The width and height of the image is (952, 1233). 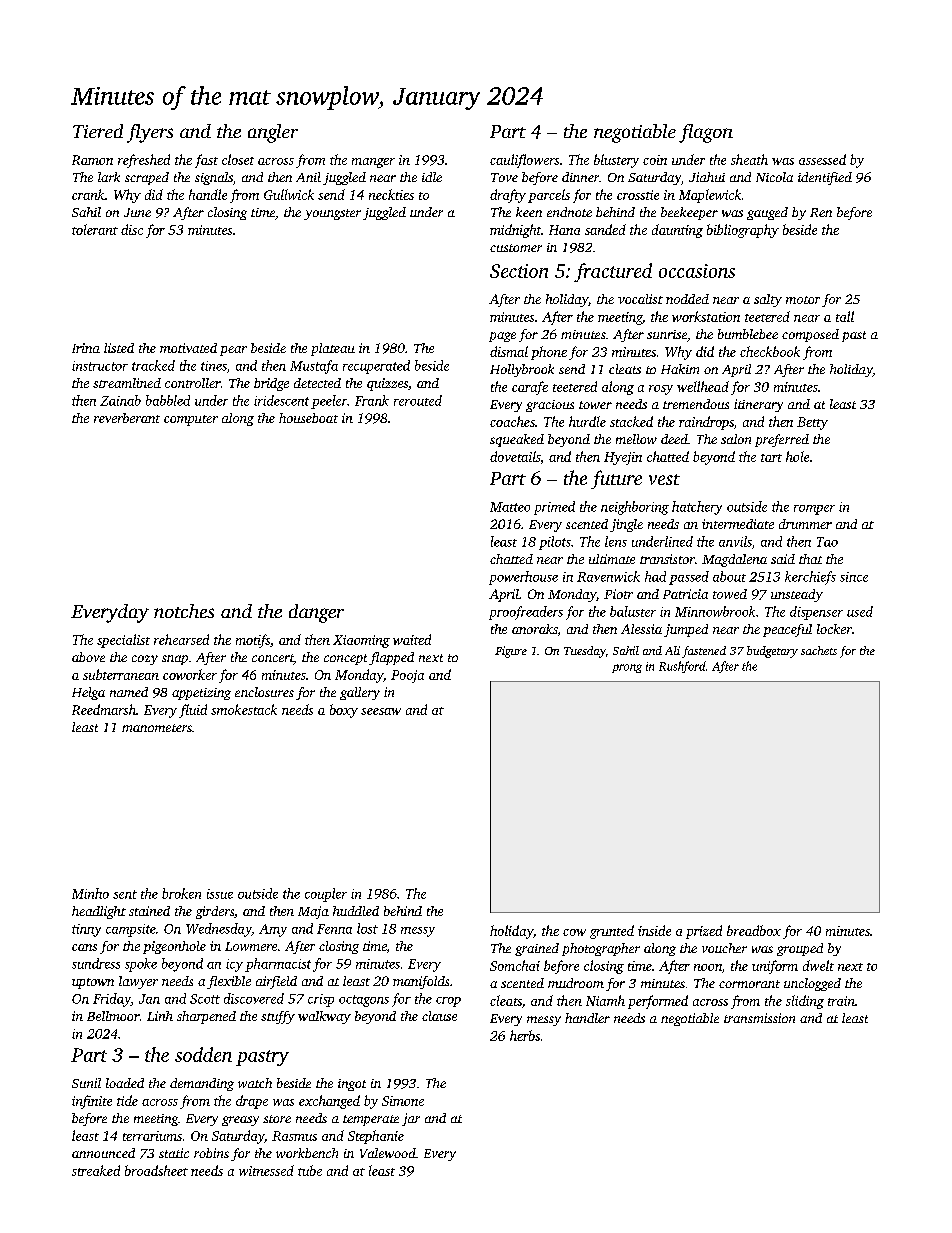 I want to click on assessed, so click(x=822, y=159).
